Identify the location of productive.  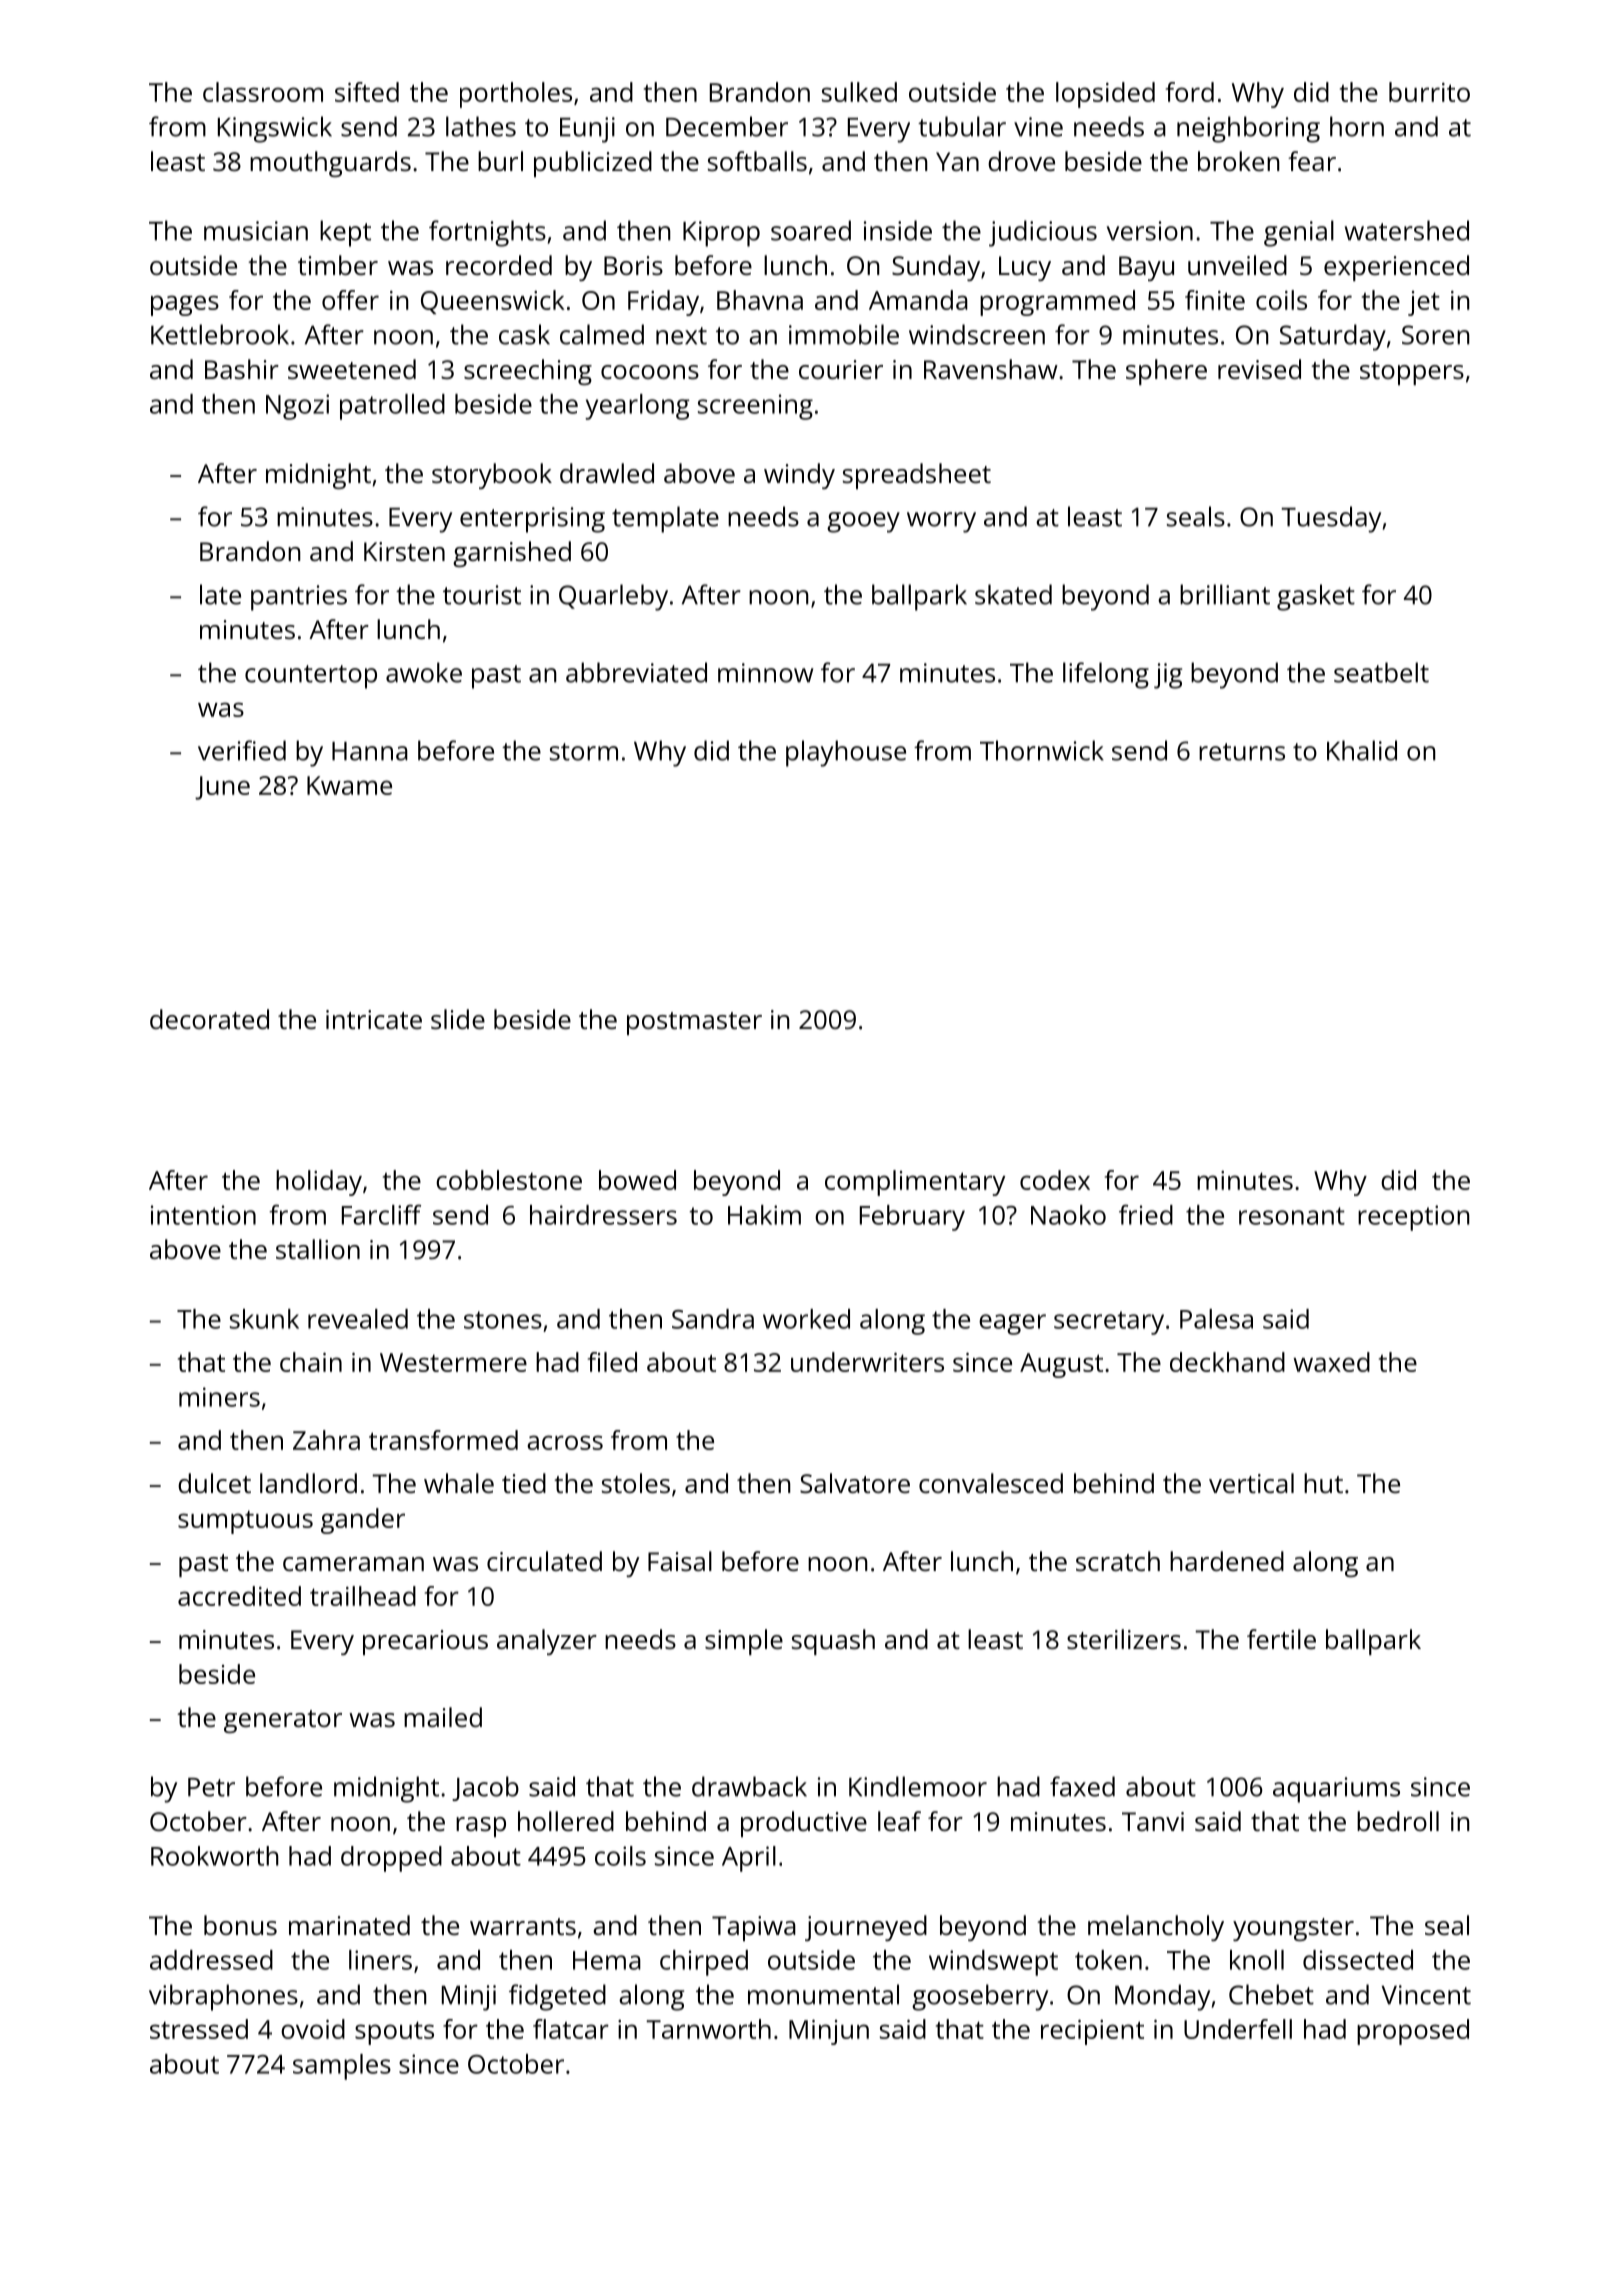
(804, 1824).
